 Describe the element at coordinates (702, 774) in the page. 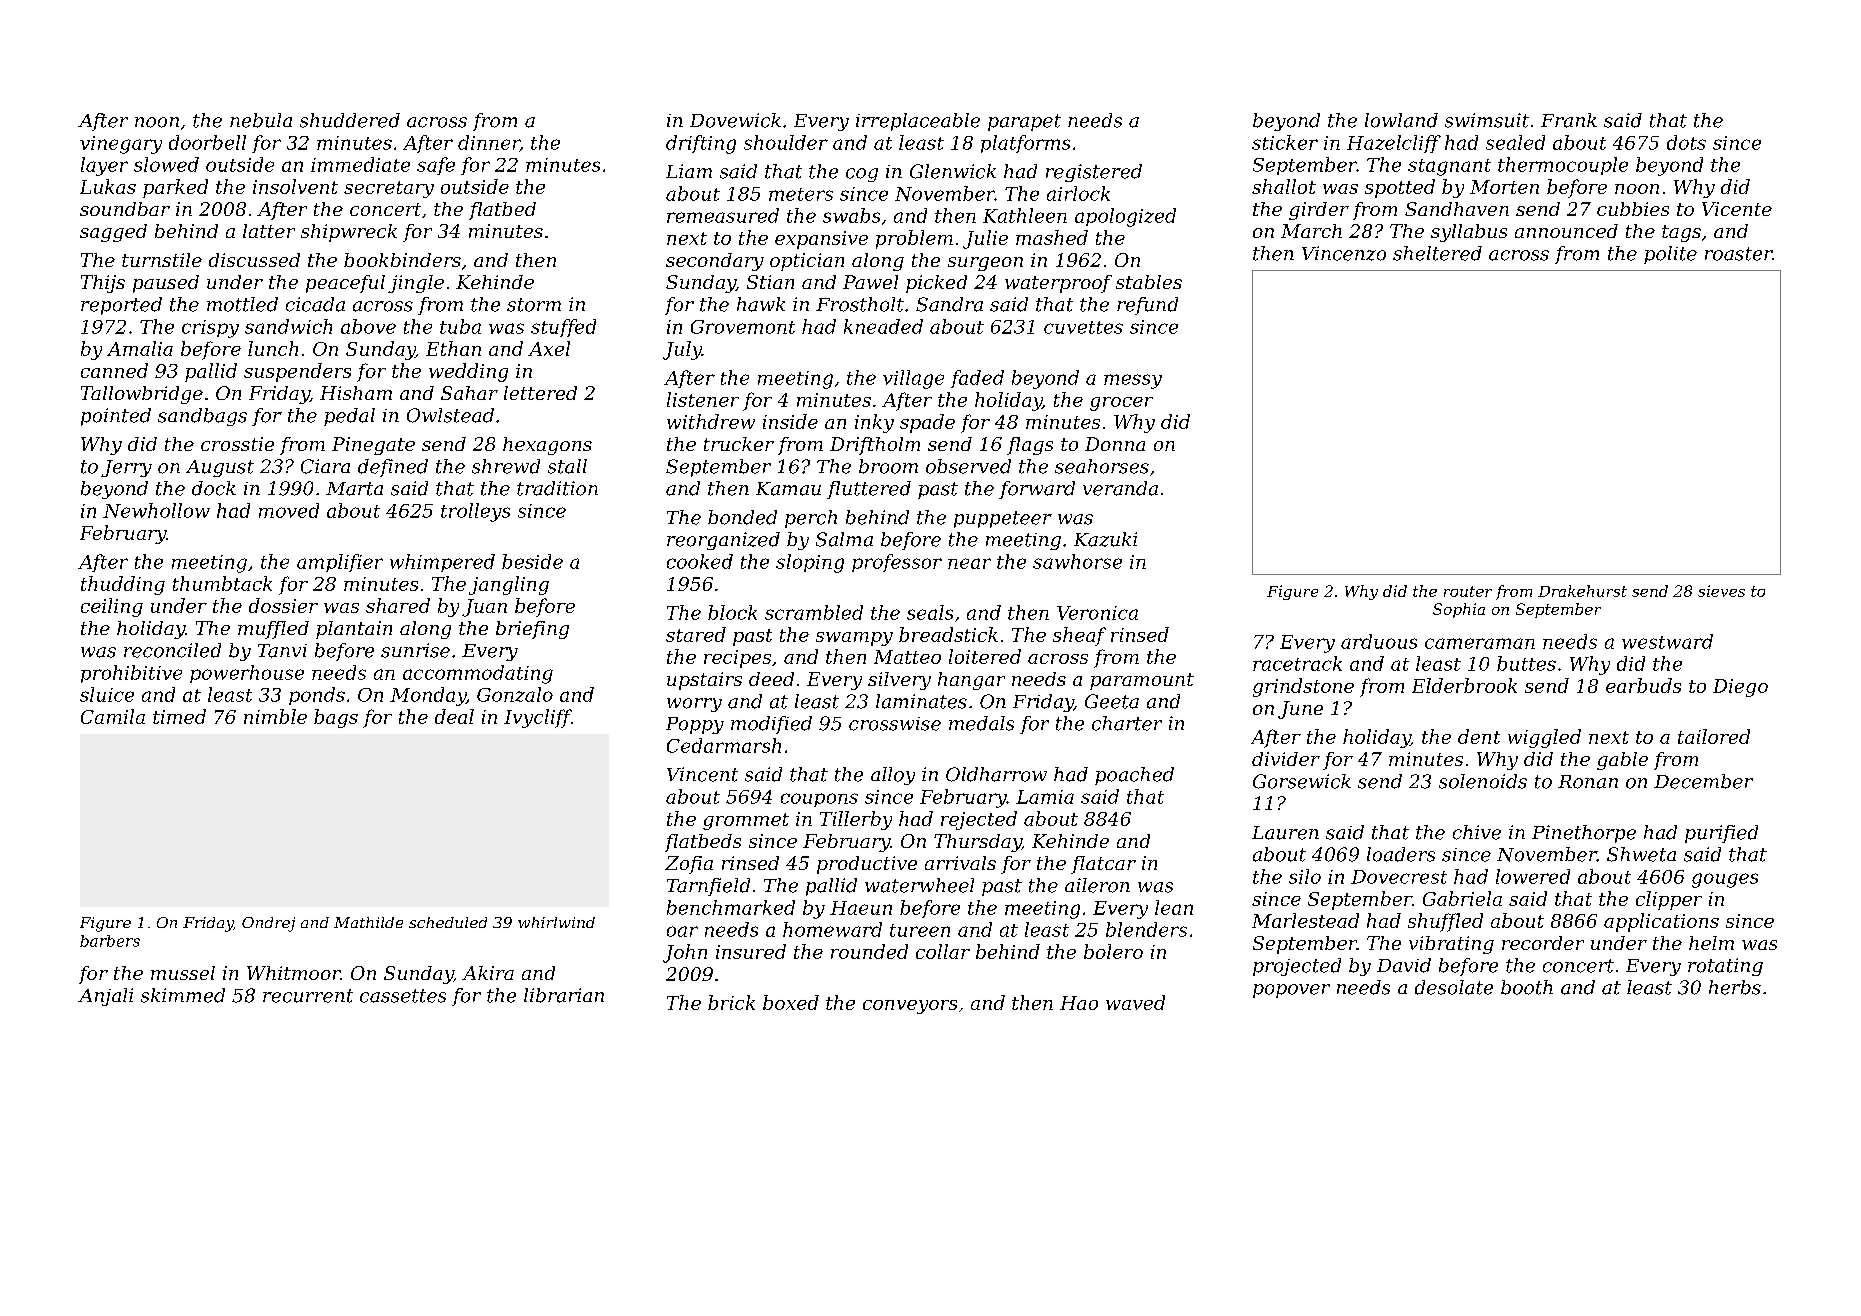

I see `Vincent` at that location.
